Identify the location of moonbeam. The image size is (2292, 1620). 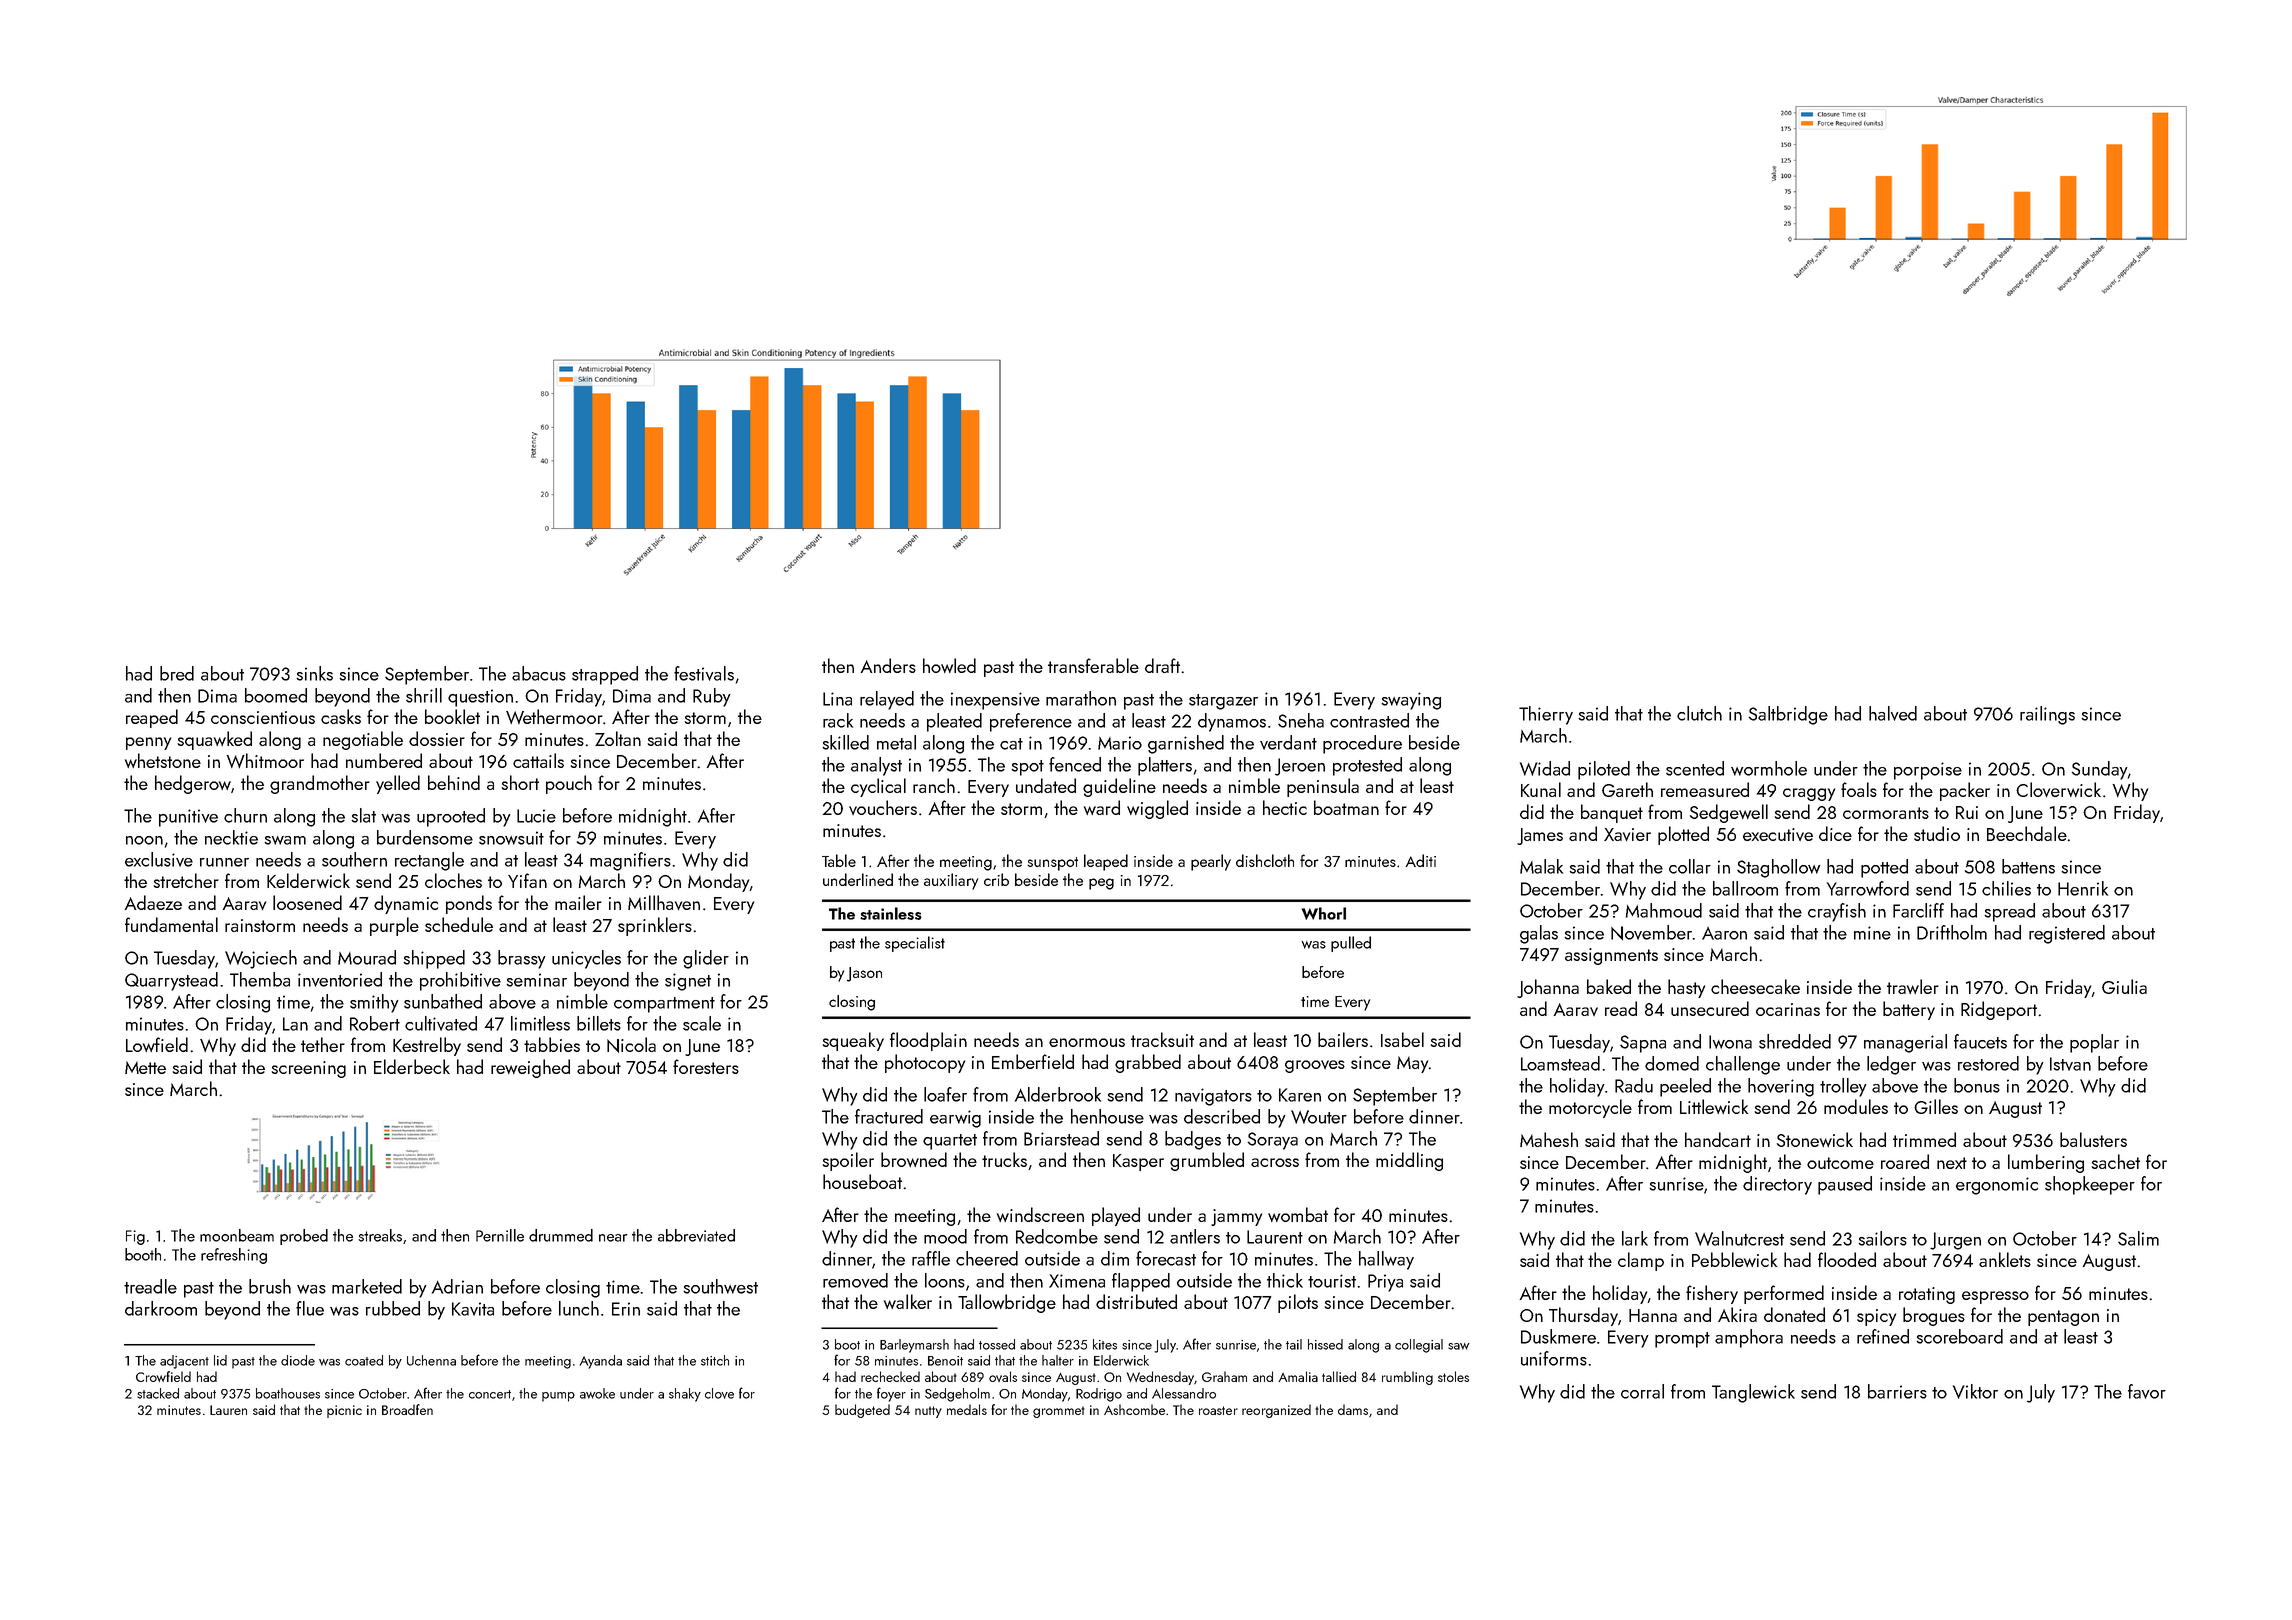
(237, 1235).
